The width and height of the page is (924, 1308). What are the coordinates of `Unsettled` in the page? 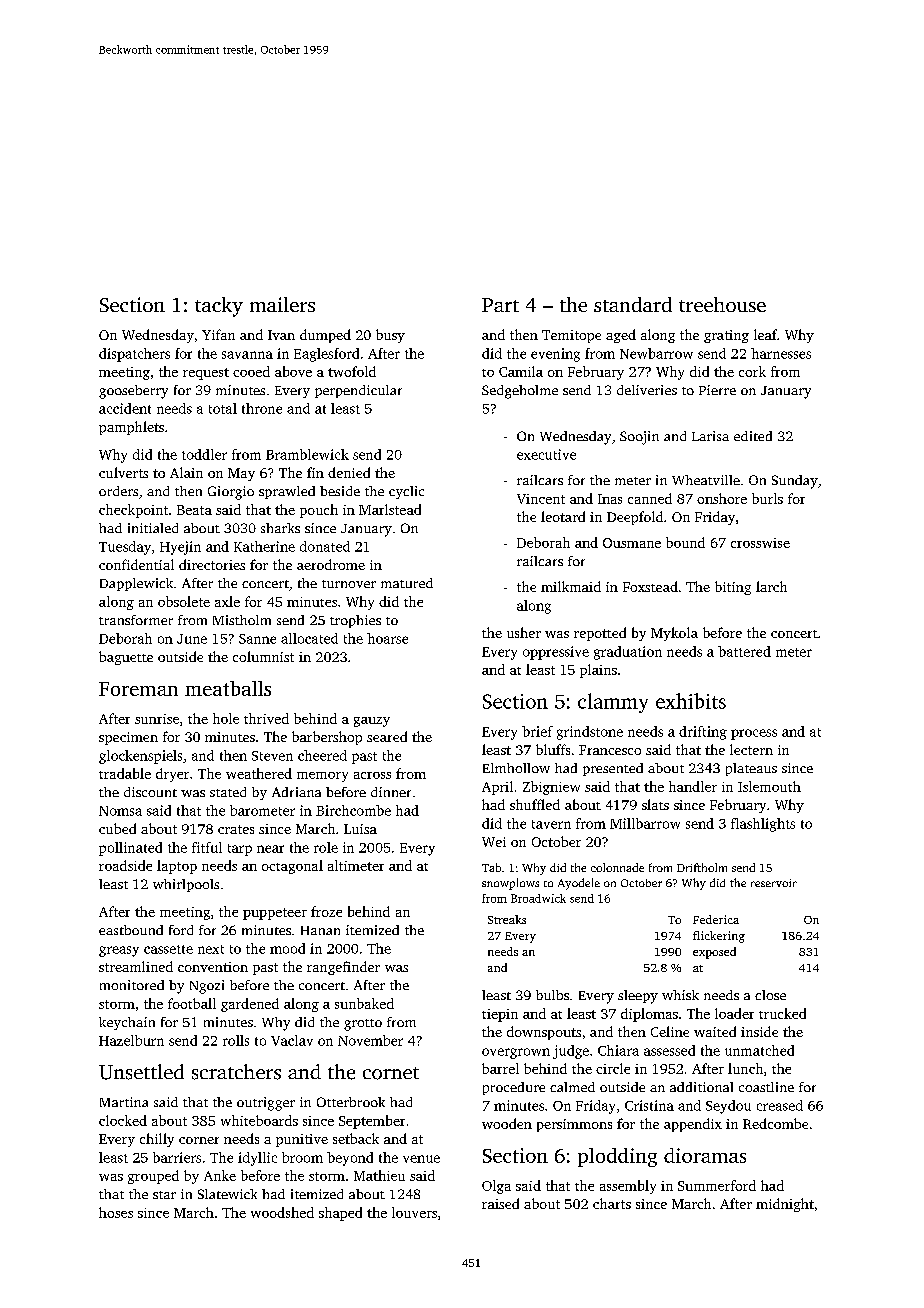 It's located at (141, 1072).
